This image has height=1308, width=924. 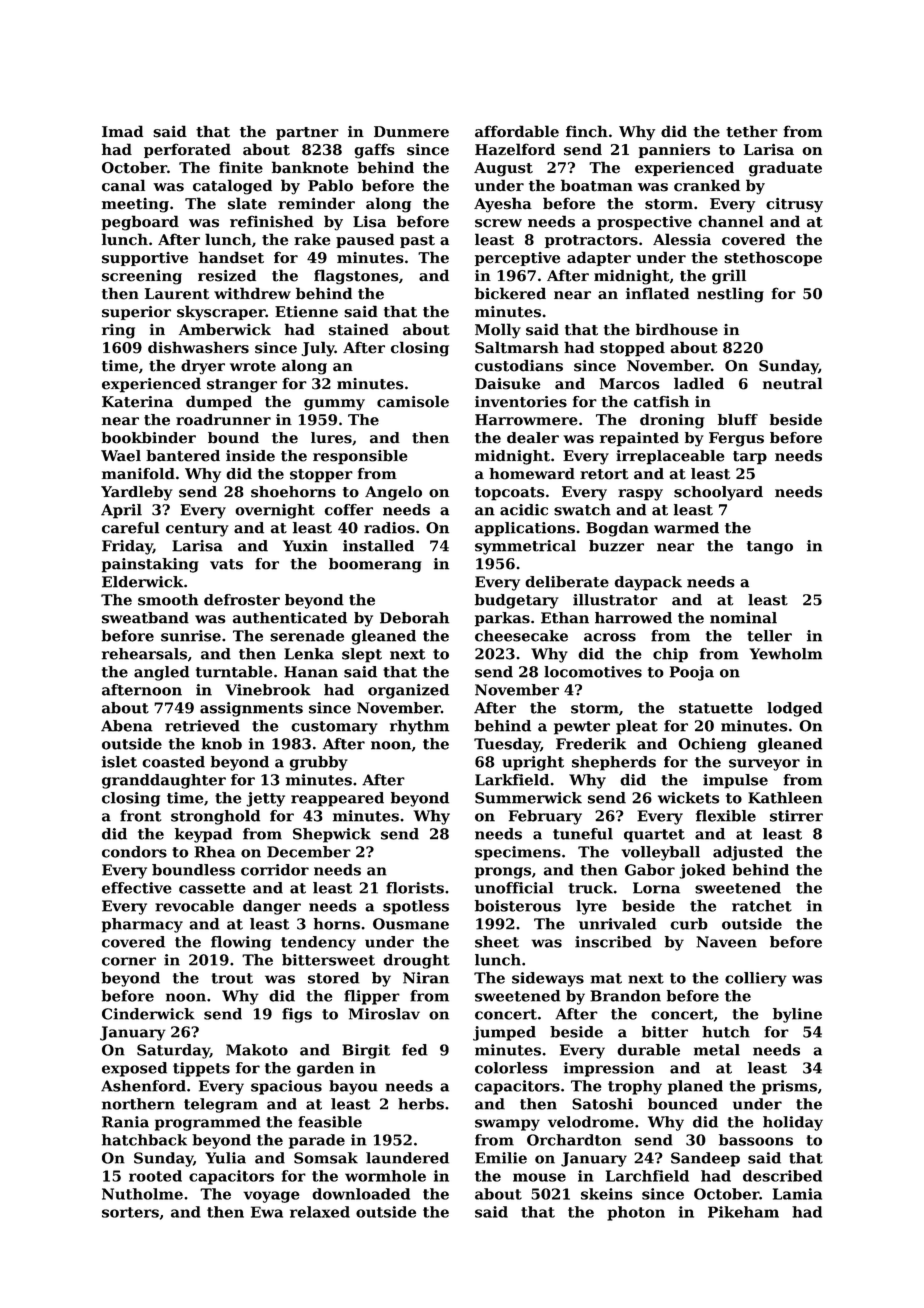 I want to click on April, so click(x=121, y=511).
